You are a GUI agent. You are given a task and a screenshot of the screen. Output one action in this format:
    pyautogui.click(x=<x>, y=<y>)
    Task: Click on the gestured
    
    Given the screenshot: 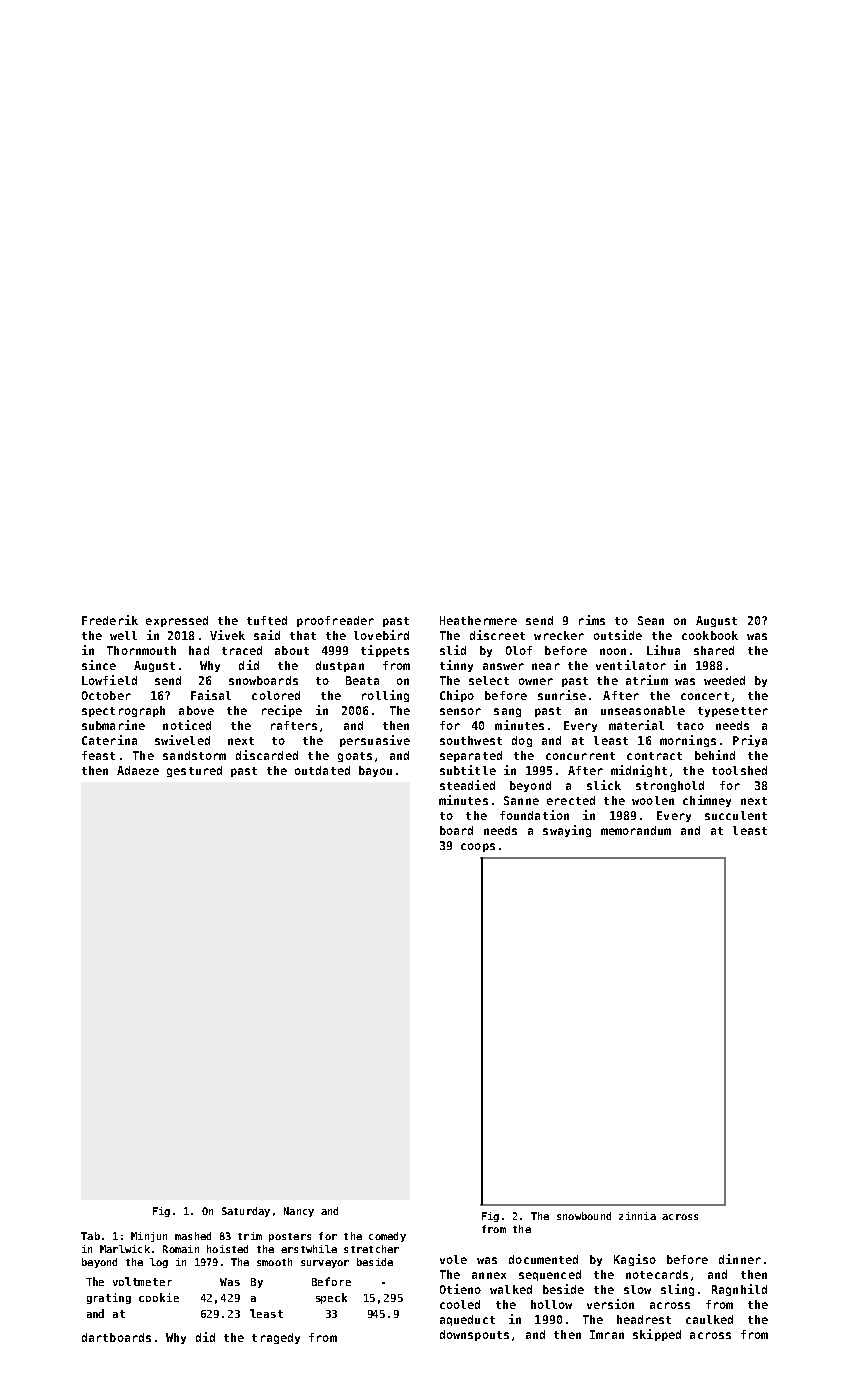 What is the action you would take?
    pyautogui.click(x=194, y=771)
